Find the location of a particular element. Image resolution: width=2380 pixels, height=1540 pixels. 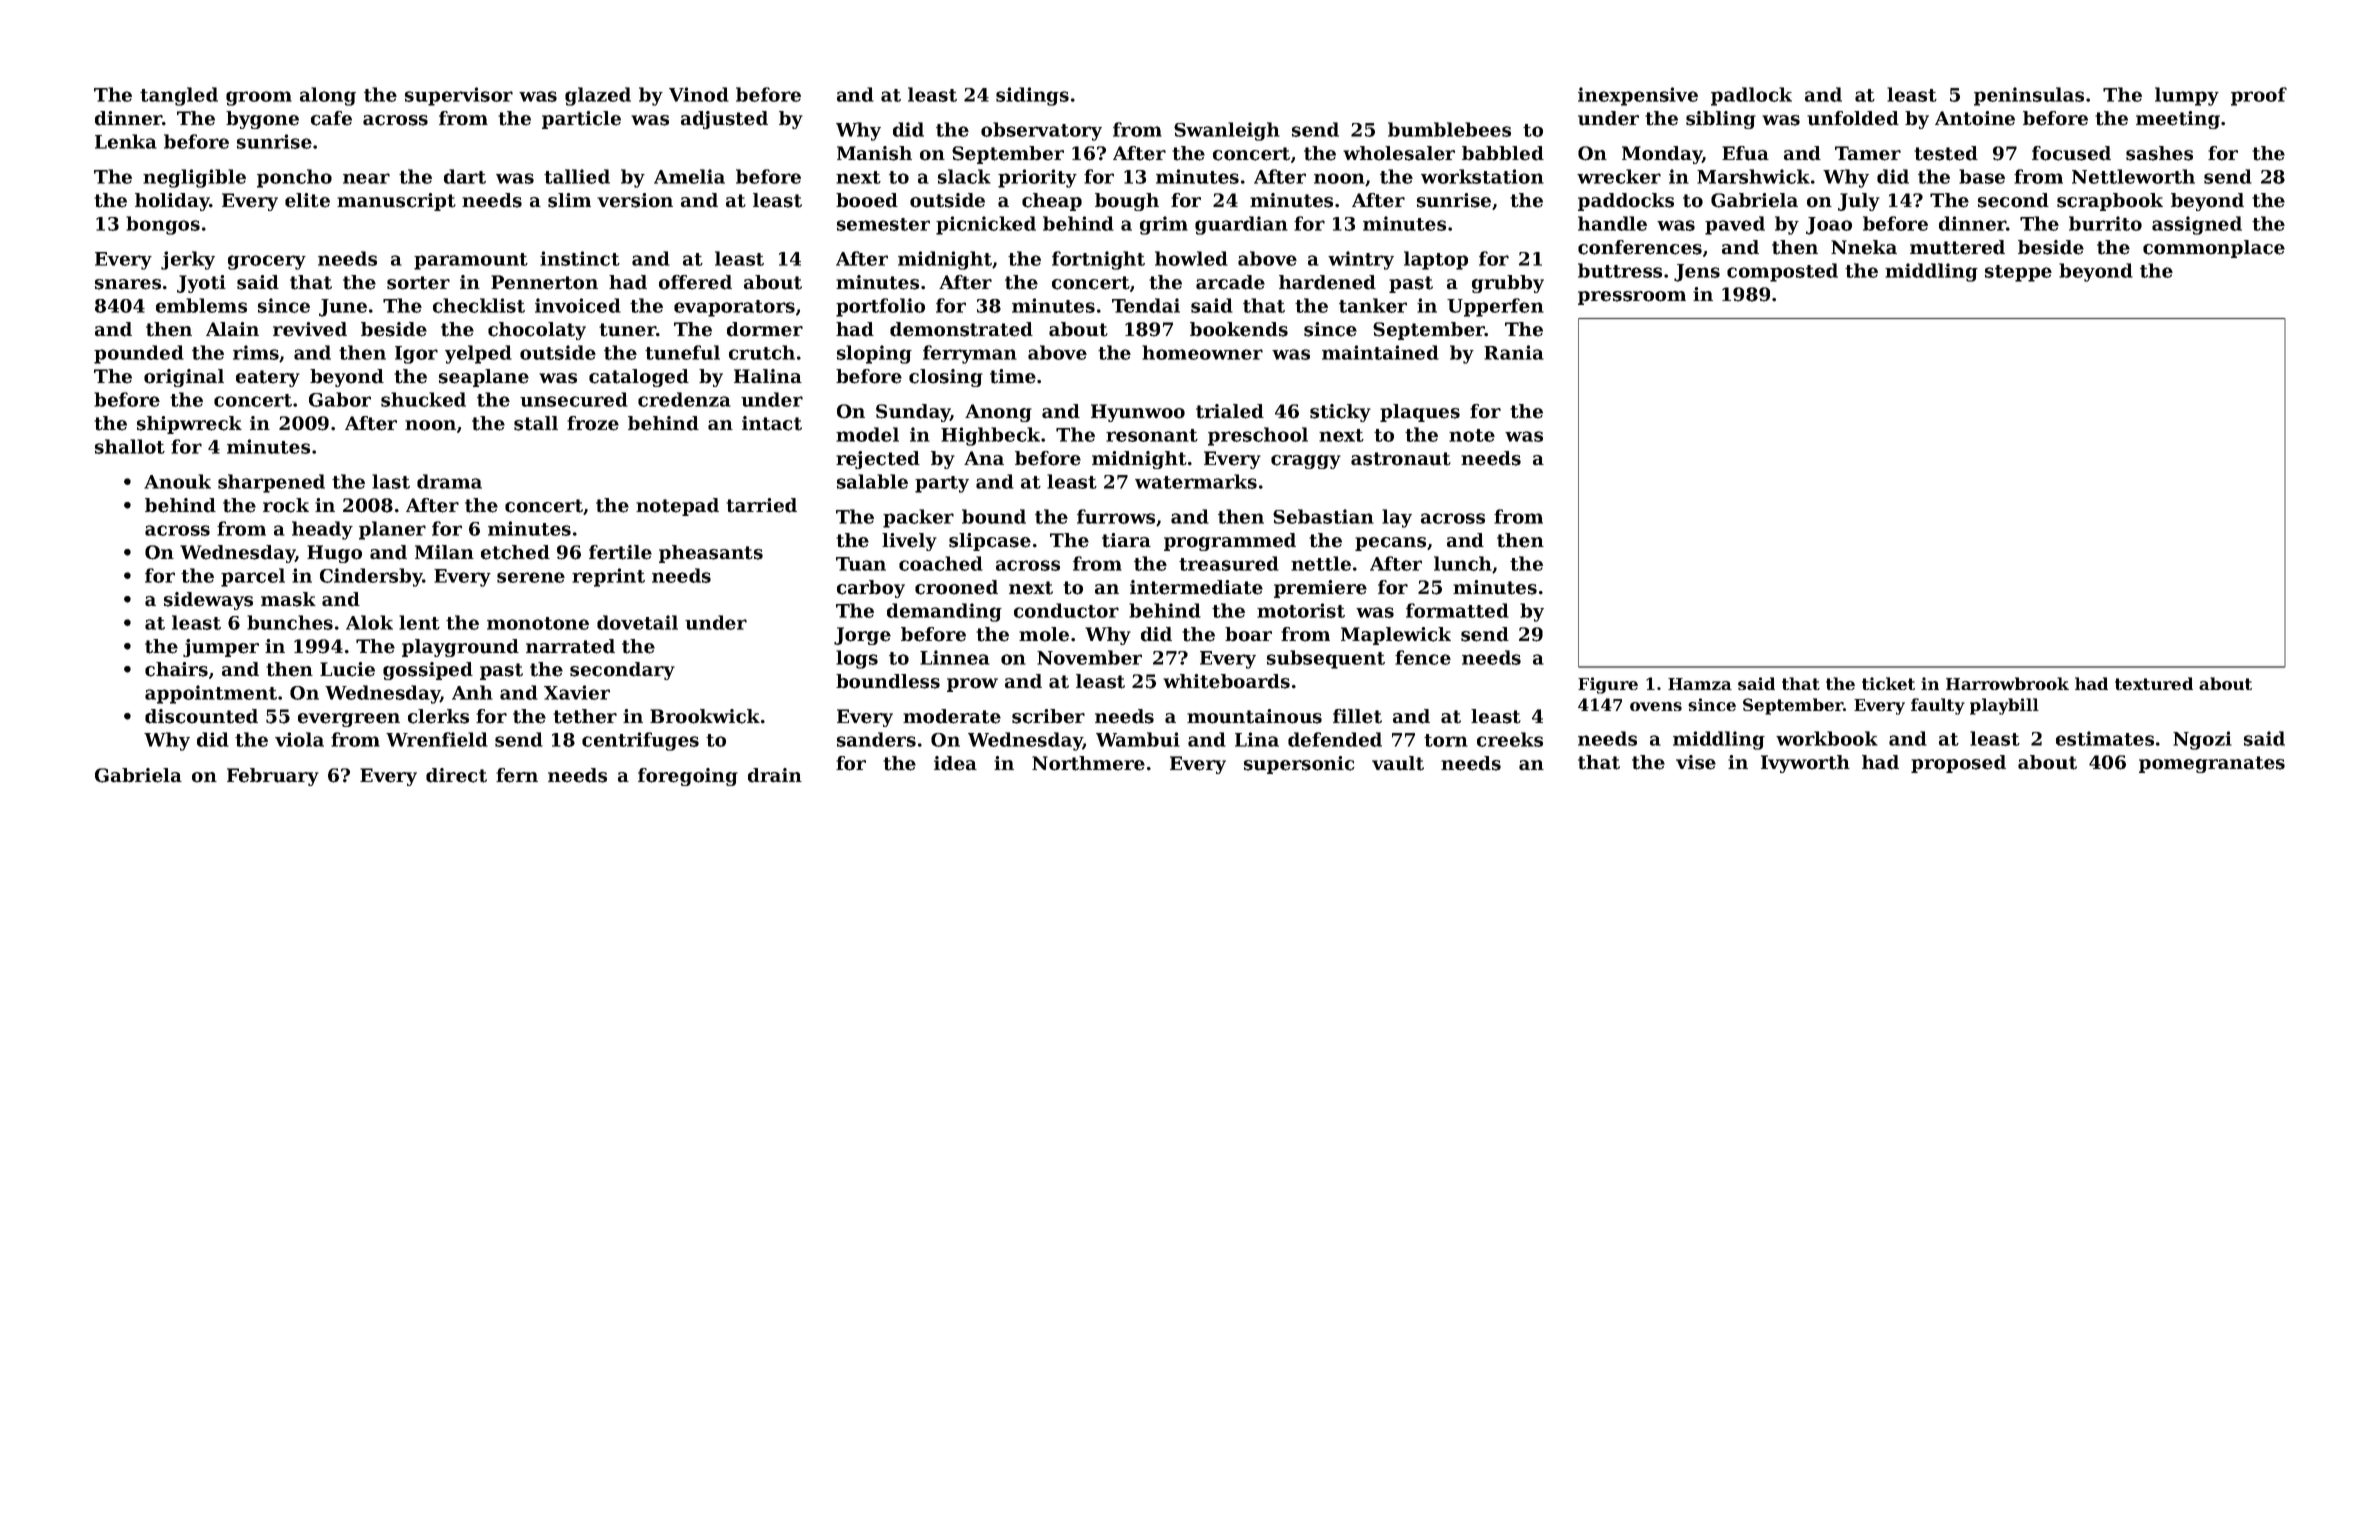

sashes is located at coordinates (2159, 153).
